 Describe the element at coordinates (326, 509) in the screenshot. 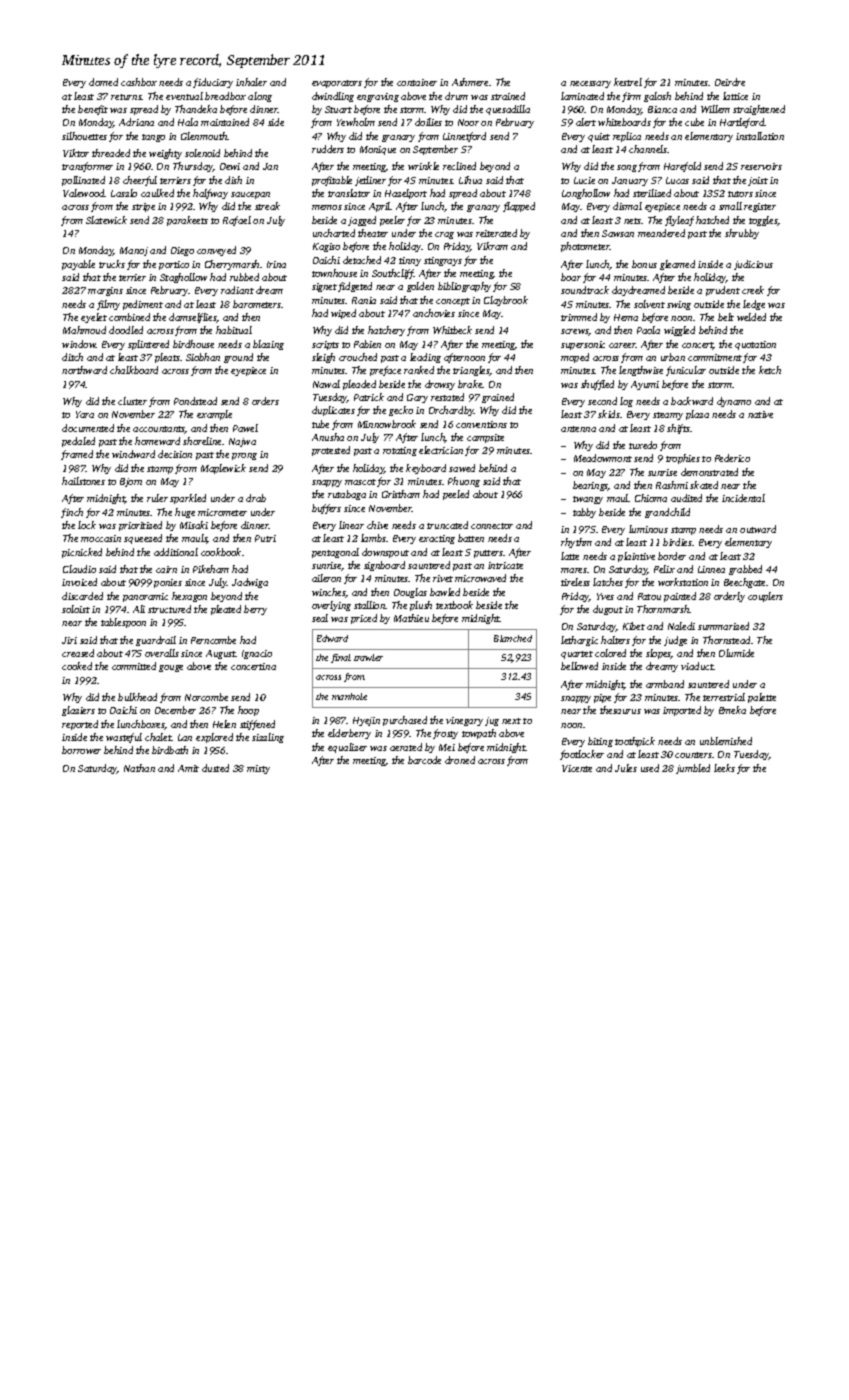

I see `buffers` at that location.
